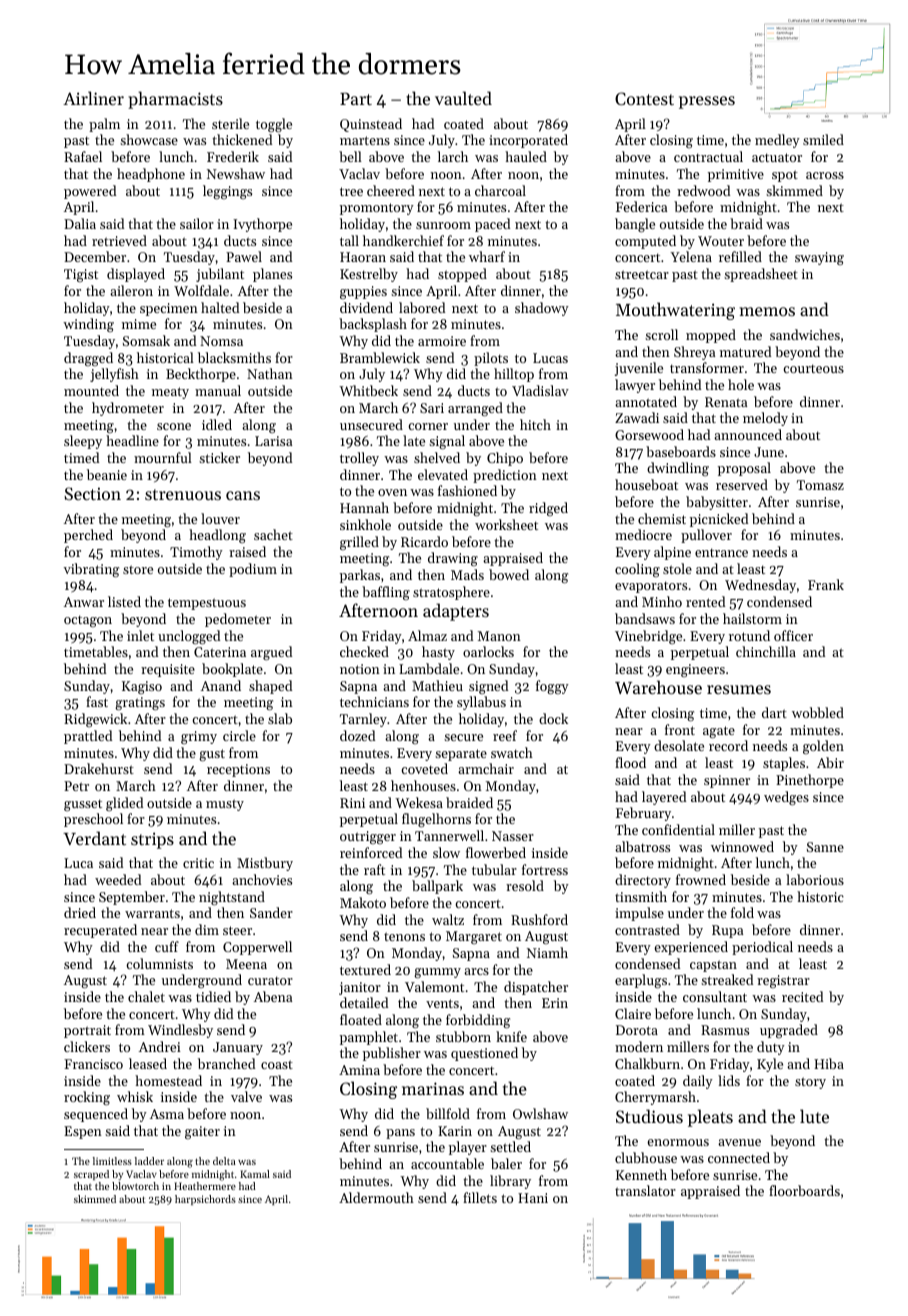 The height and width of the screenshot is (1316, 908). I want to click on palm, so click(104, 125).
